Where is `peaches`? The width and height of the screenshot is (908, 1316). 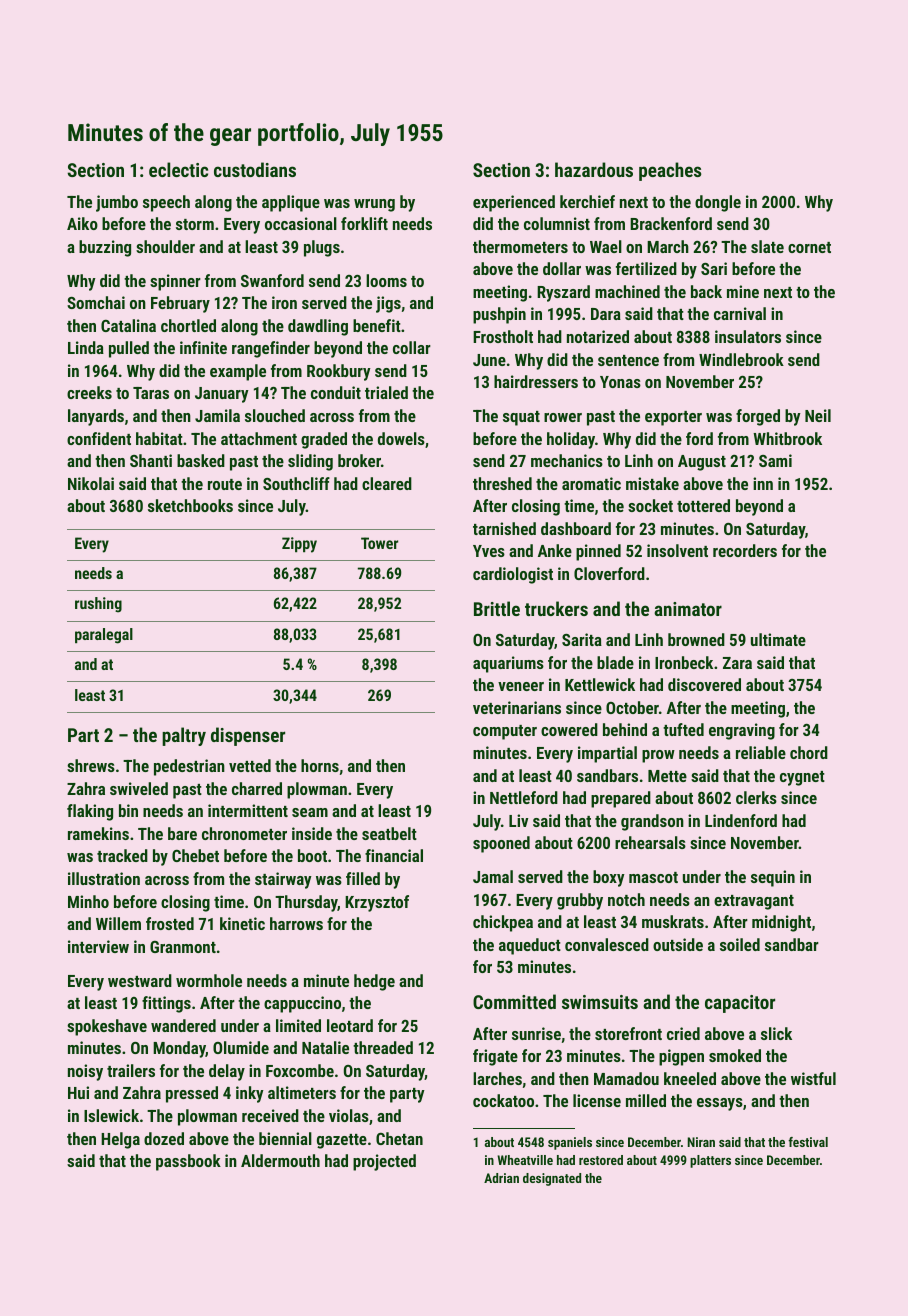 peaches is located at coordinates (670, 171).
